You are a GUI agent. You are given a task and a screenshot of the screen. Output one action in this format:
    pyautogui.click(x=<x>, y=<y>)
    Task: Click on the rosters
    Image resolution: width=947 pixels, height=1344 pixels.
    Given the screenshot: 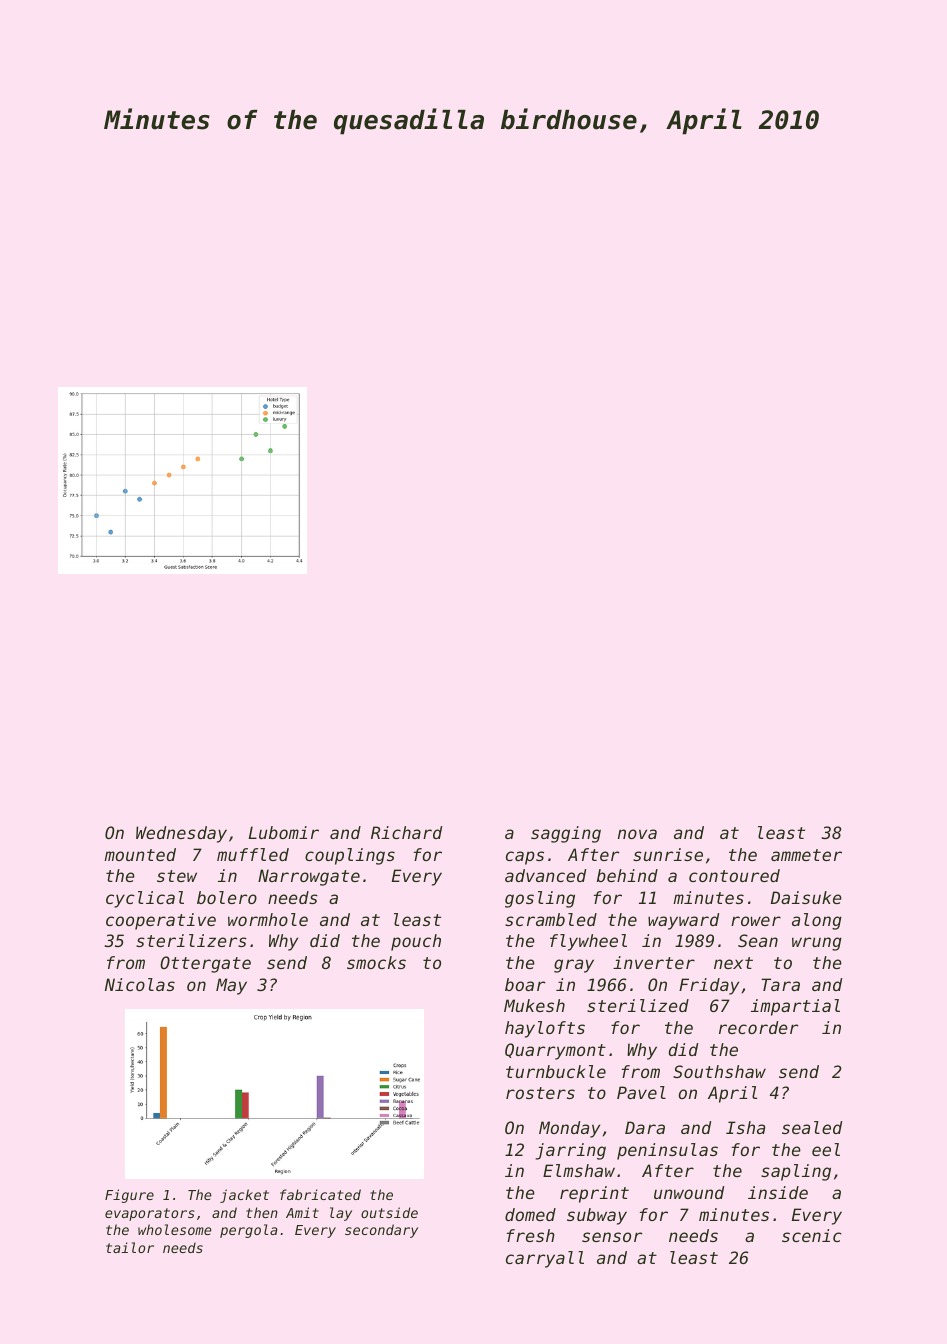 What is the action you would take?
    pyautogui.click(x=540, y=1093)
